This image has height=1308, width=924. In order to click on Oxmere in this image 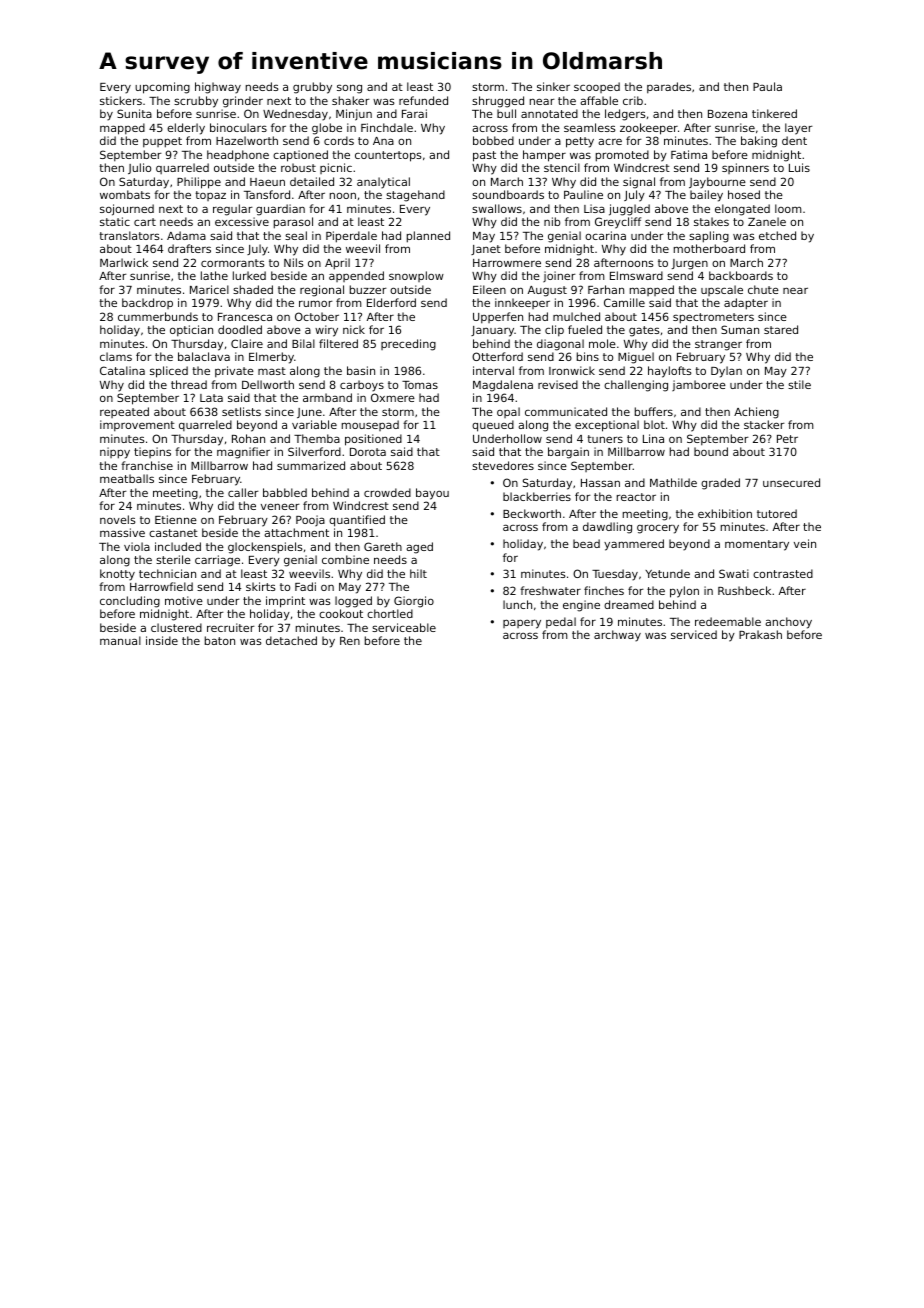, I will do `click(393, 397)`.
